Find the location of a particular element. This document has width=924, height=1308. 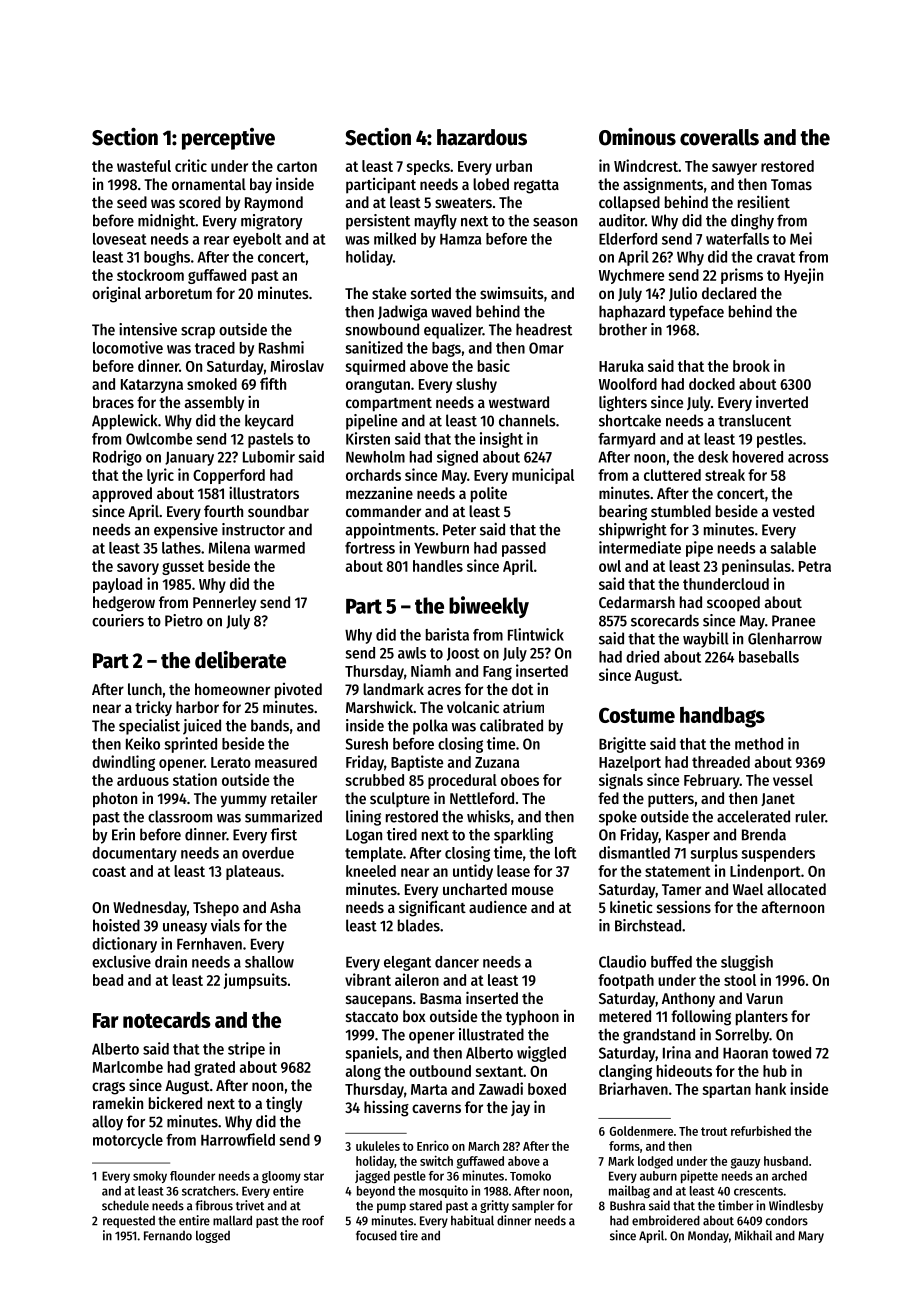

grandstand is located at coordinates (659, 1036).
